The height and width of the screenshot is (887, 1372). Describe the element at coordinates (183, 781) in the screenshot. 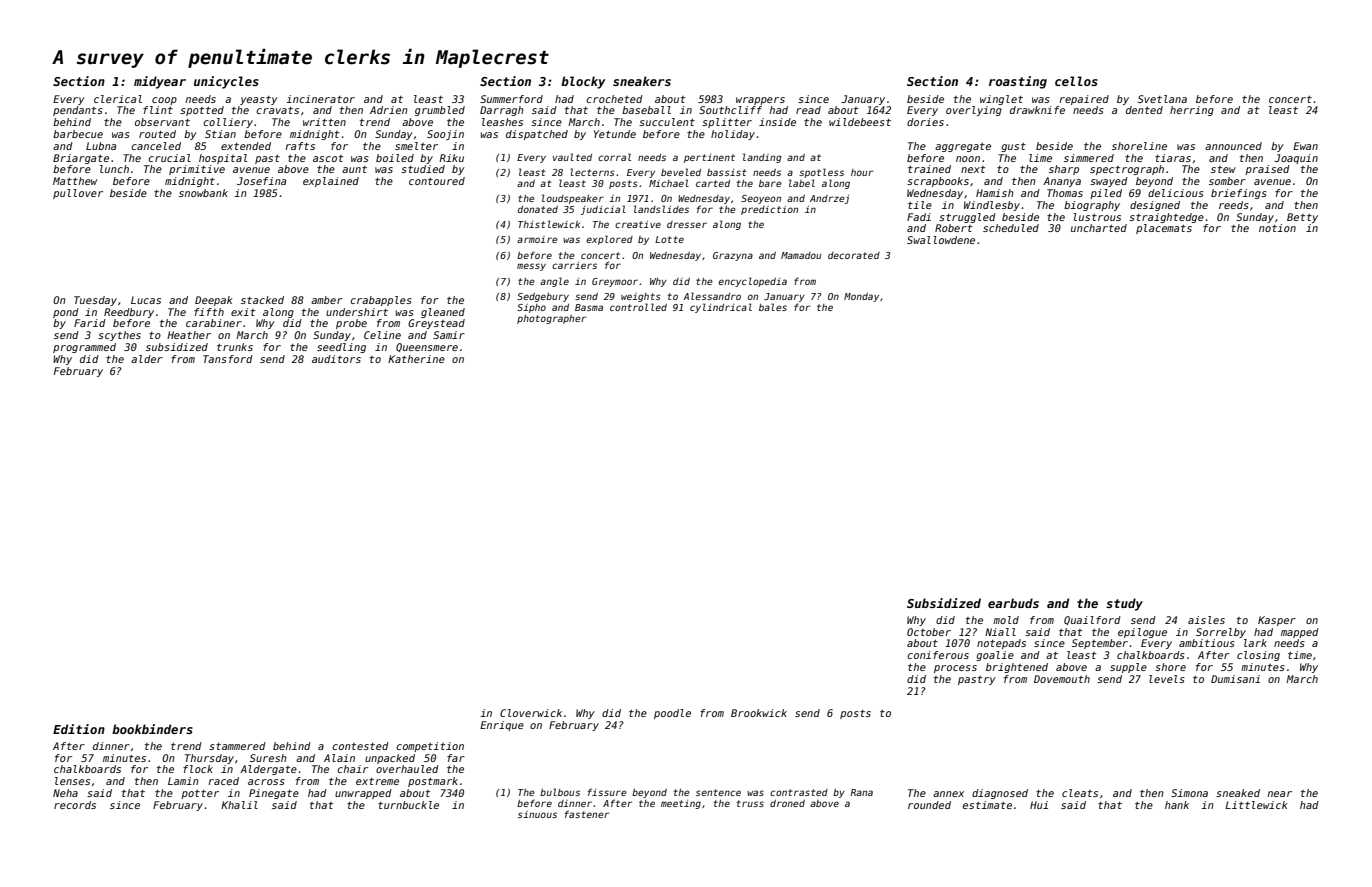

I see `Lamin` at that location.
